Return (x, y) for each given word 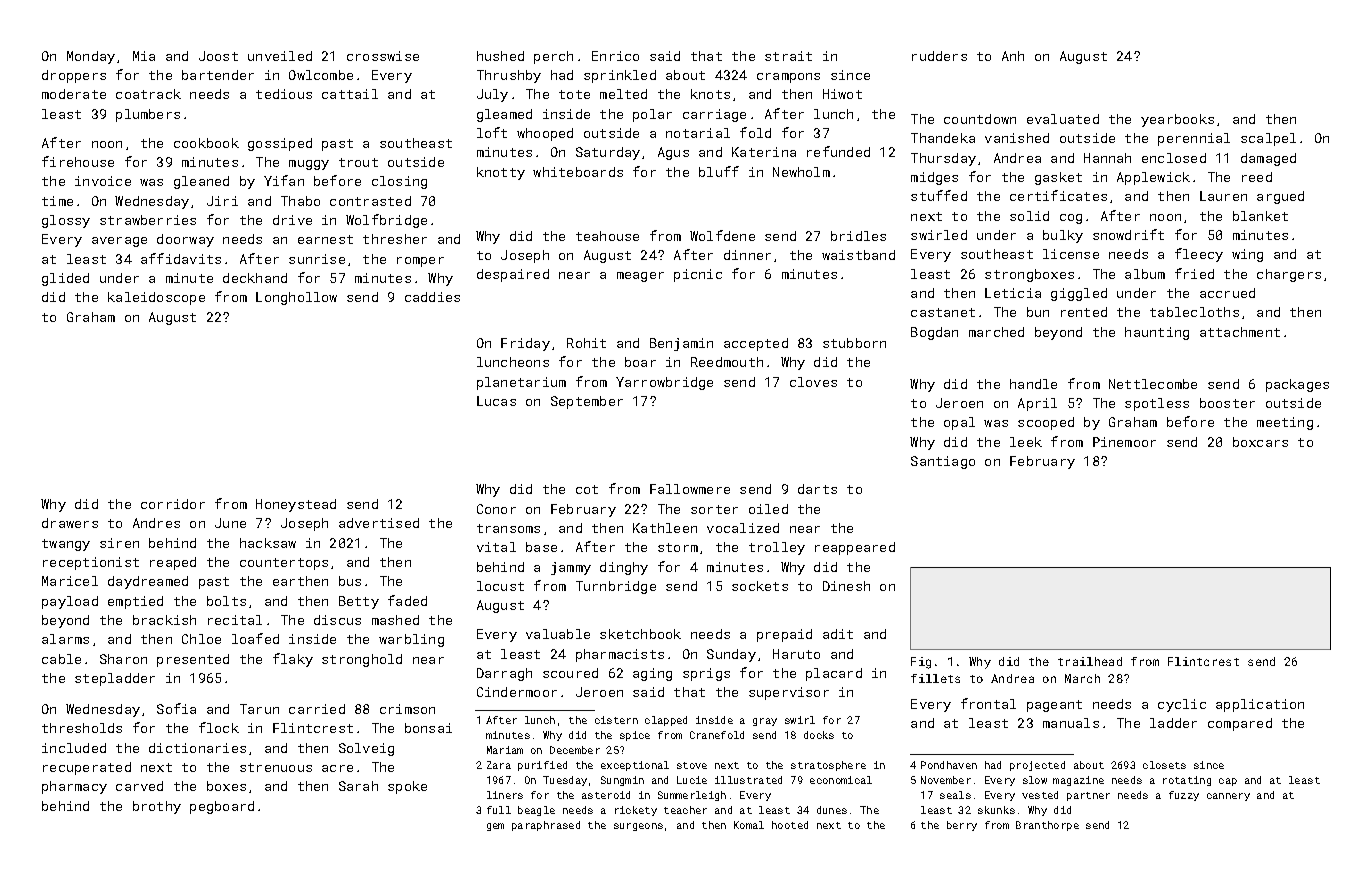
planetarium (521, 383)
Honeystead (296, 505)
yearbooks (1177, 120)
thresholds (82, 728)
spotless (1157, 404)
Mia (144, 56)
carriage (714, 115)
